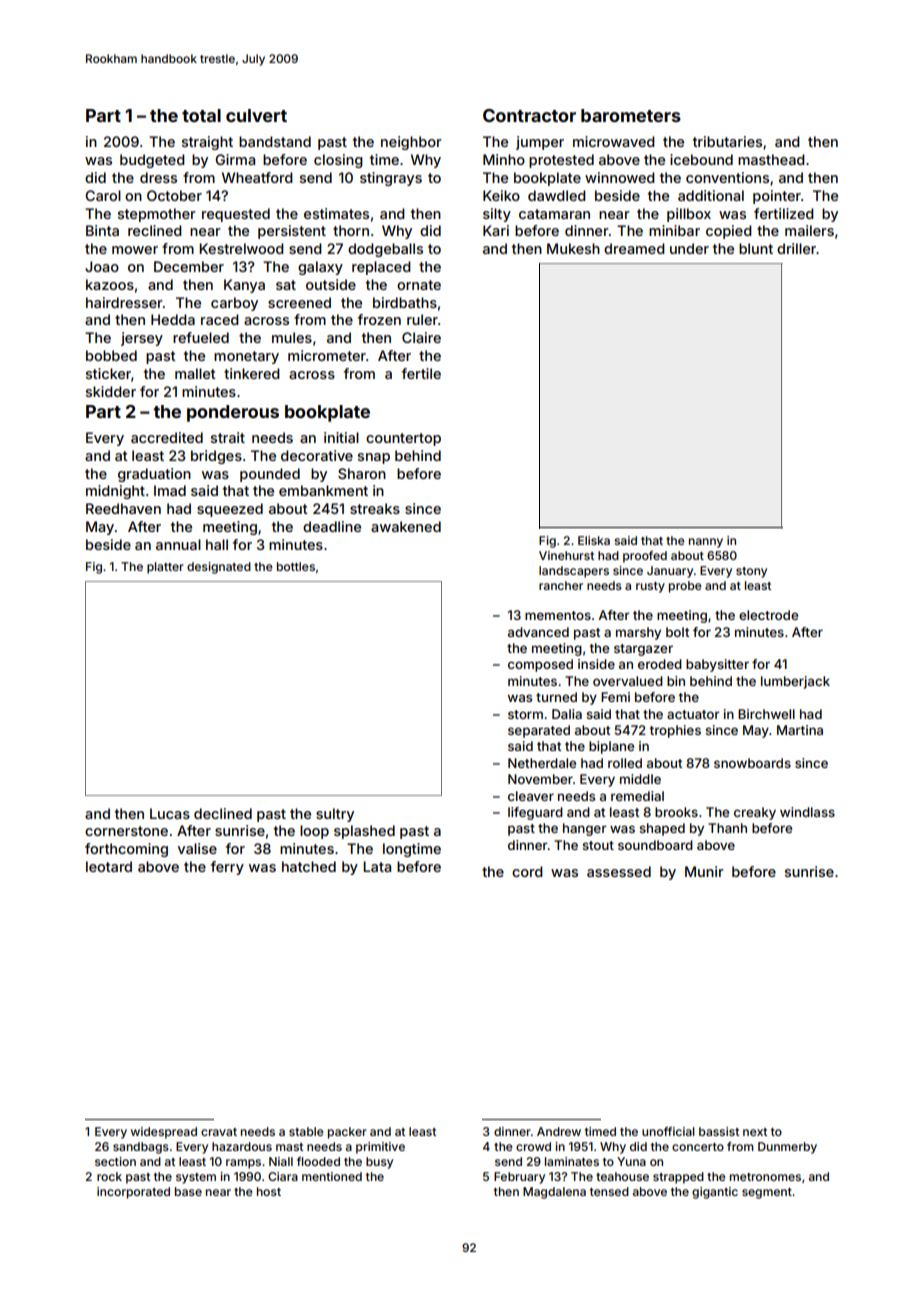 The height and width of the image is (1308, 924). Describe the element at coordinates (241, 248) in the image. I see `Kestrelwood` at that location.
